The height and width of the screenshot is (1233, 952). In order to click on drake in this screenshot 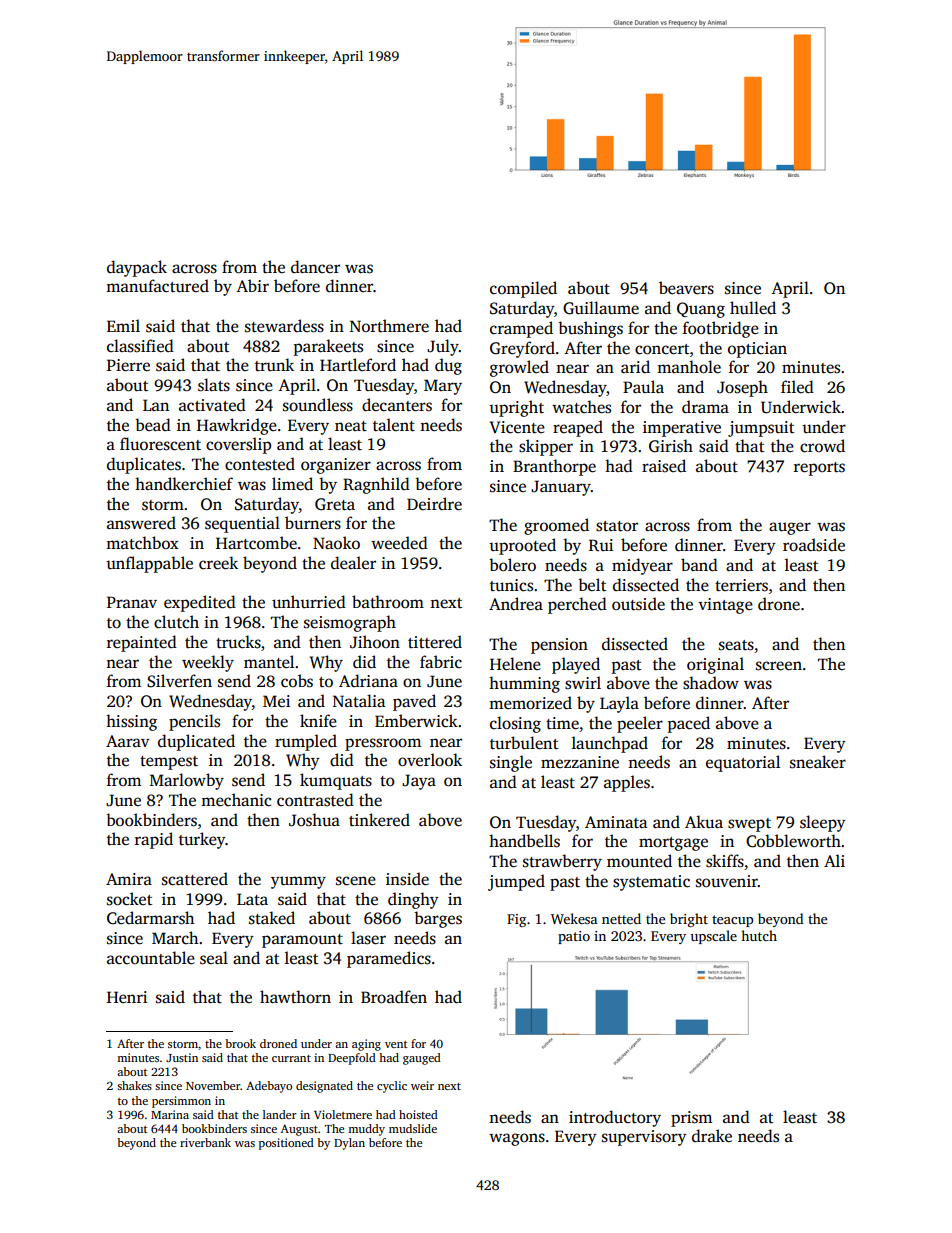, I will do `click(712, 1135)`.
